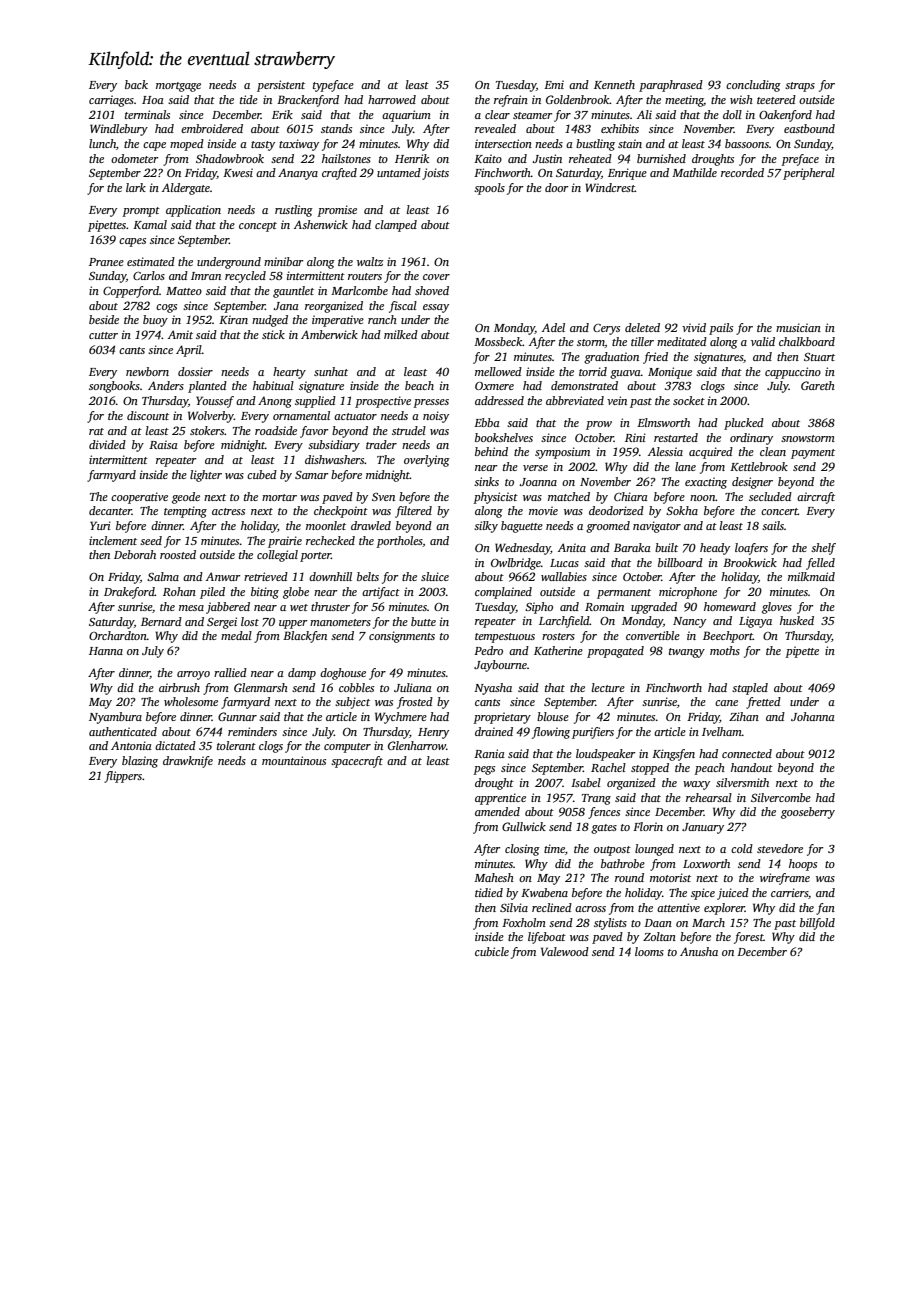 This page has height=1308, width=924. What do you see at coordinates (777, 608) in the page?
I see `gloves` at bounding box center [777, 608].
